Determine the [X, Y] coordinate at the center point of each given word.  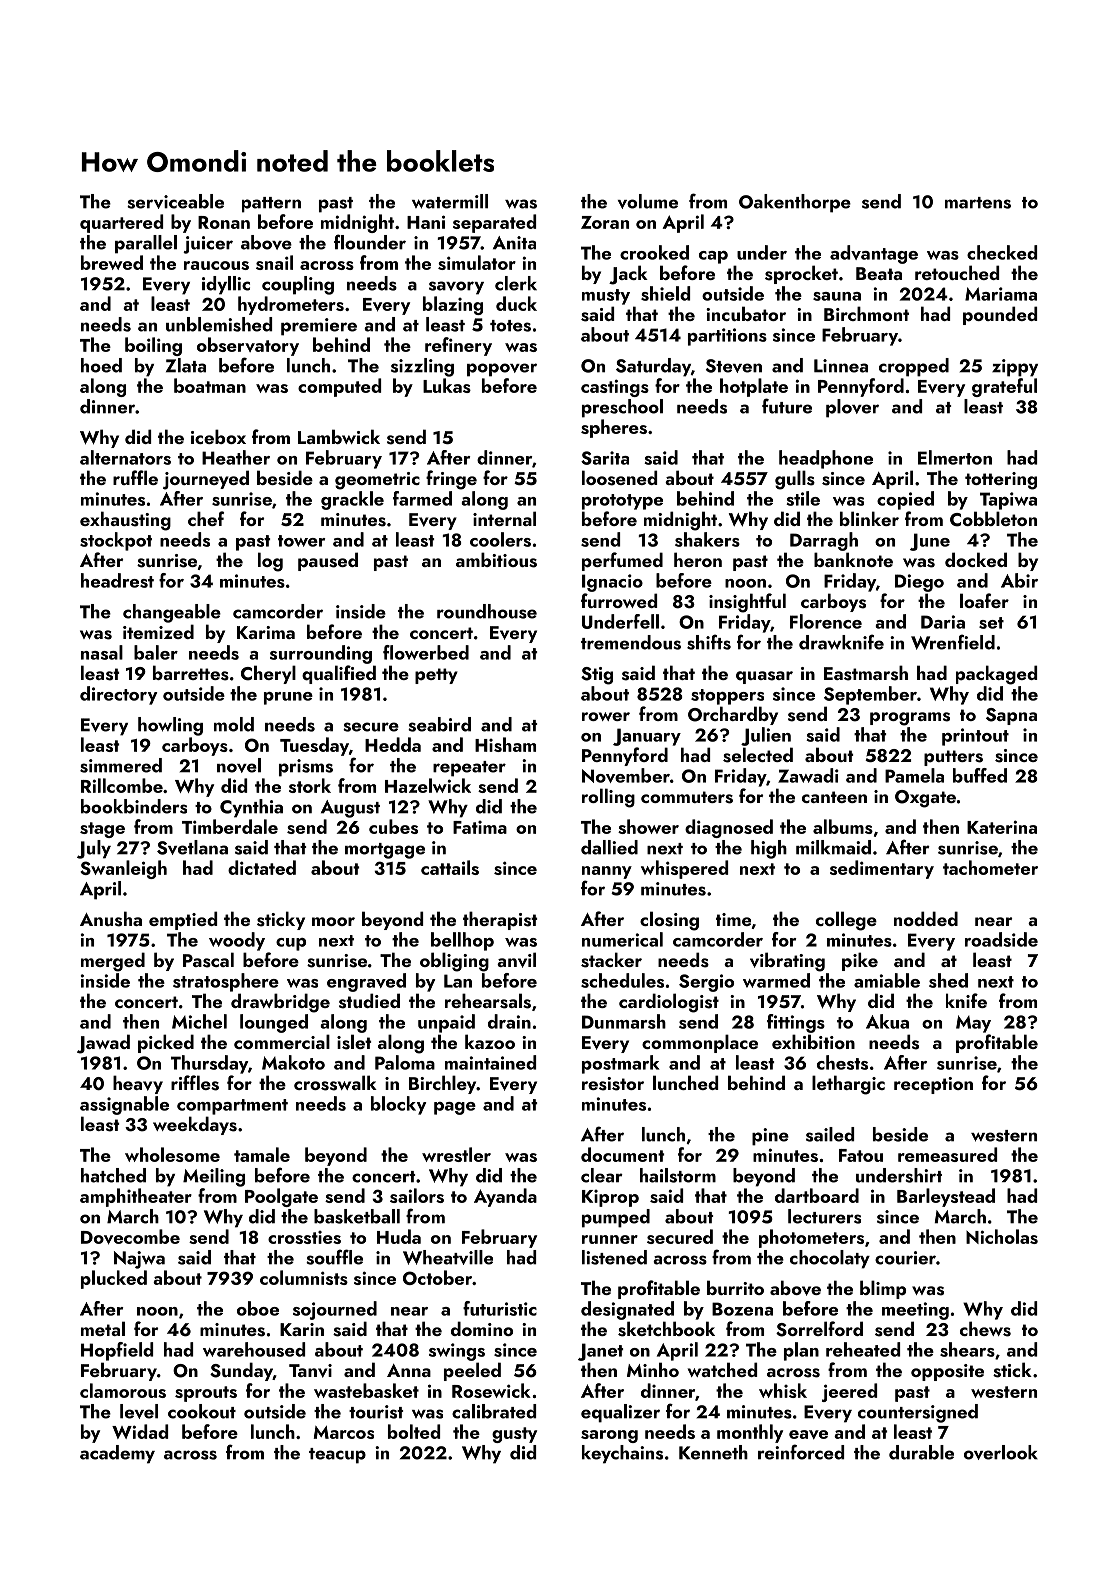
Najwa [139, 1260]
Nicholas [1002, 1236]
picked [166, 1043]
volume [648, 201]
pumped [616, 1218]
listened [614, 1257]
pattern [271, 205]
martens [978, 203]
